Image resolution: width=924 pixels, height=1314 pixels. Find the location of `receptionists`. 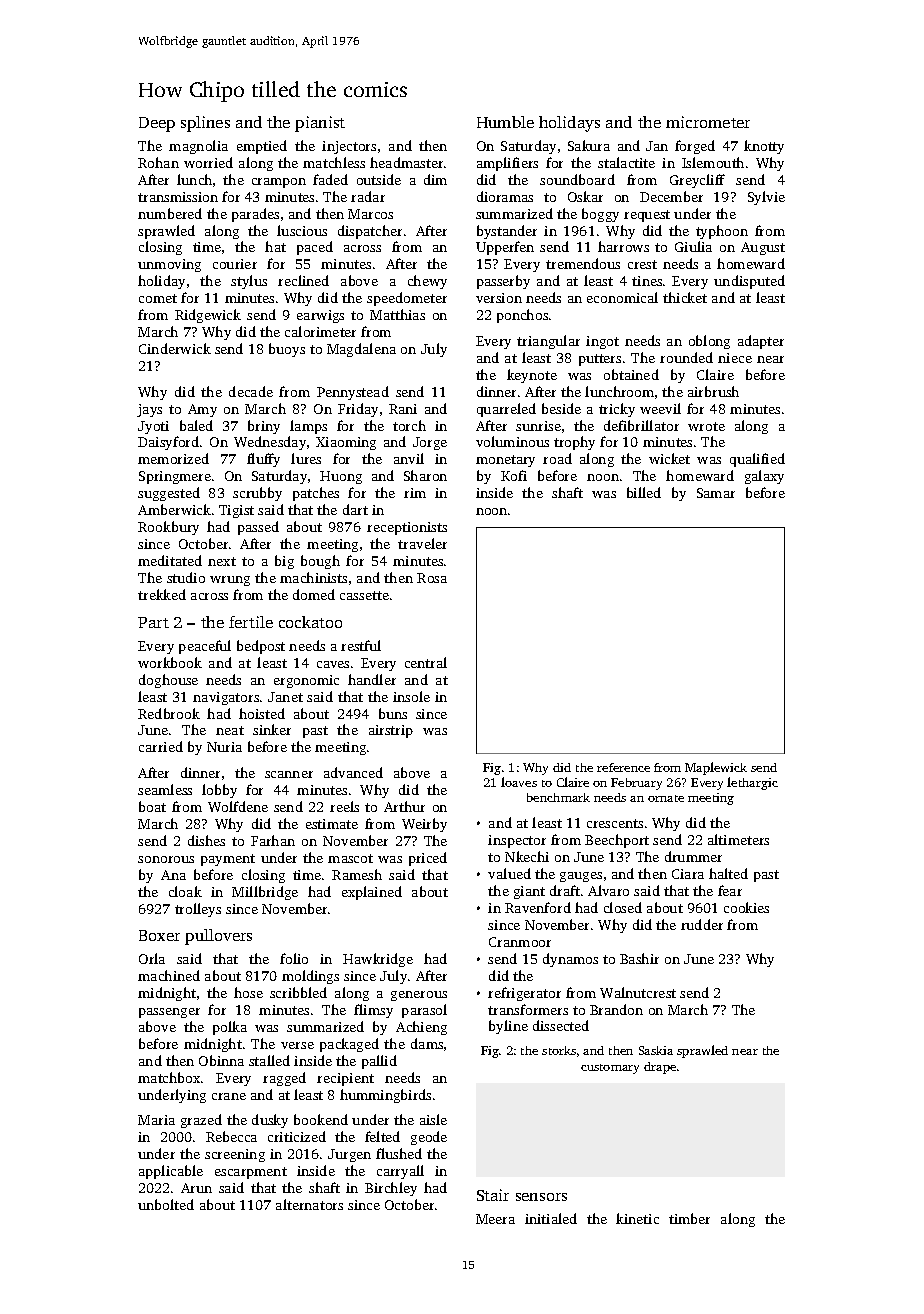

receptionists is located at coordinates (407, 528).
